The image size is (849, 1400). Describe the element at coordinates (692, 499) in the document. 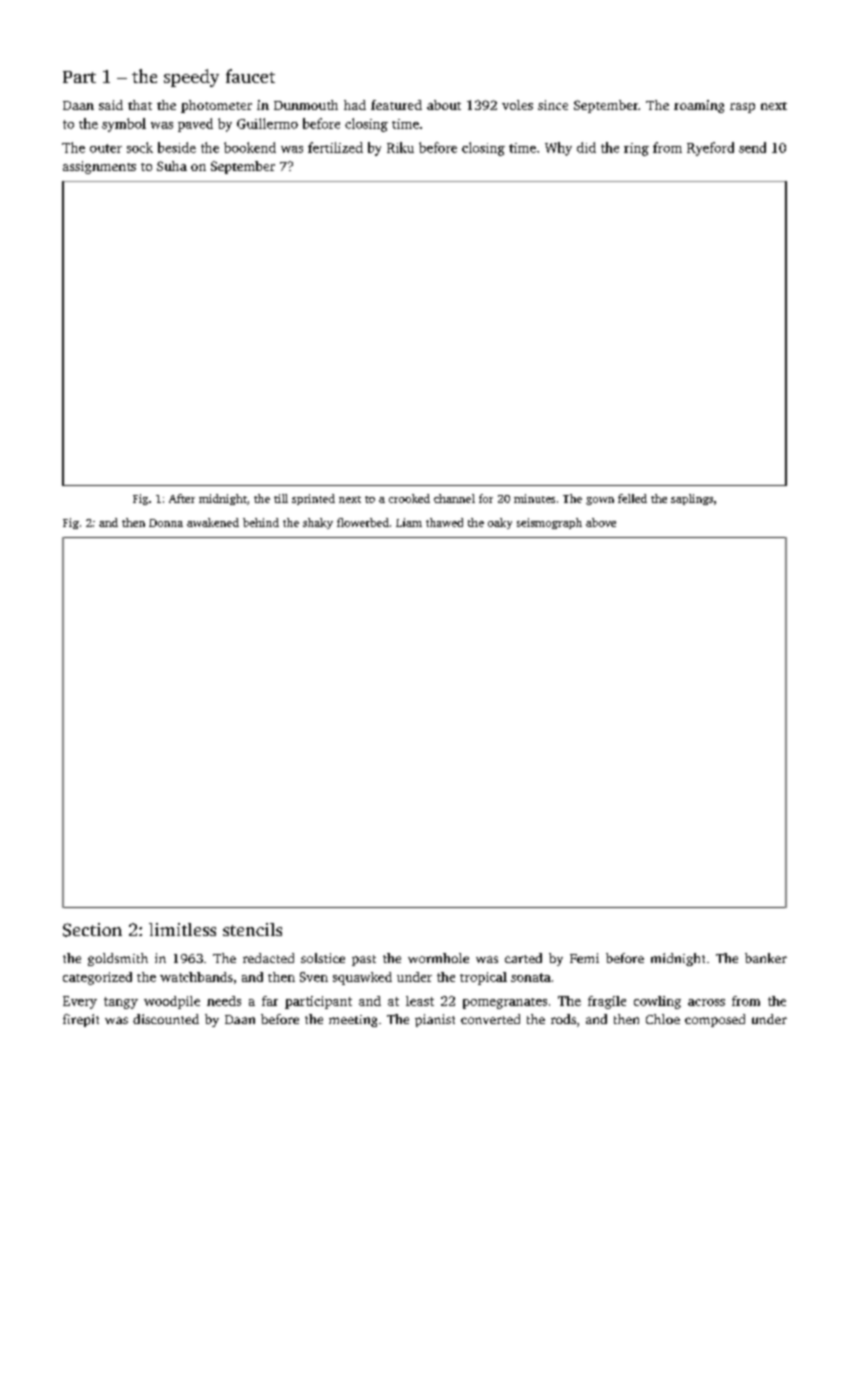

I see `saplings` at that location.
